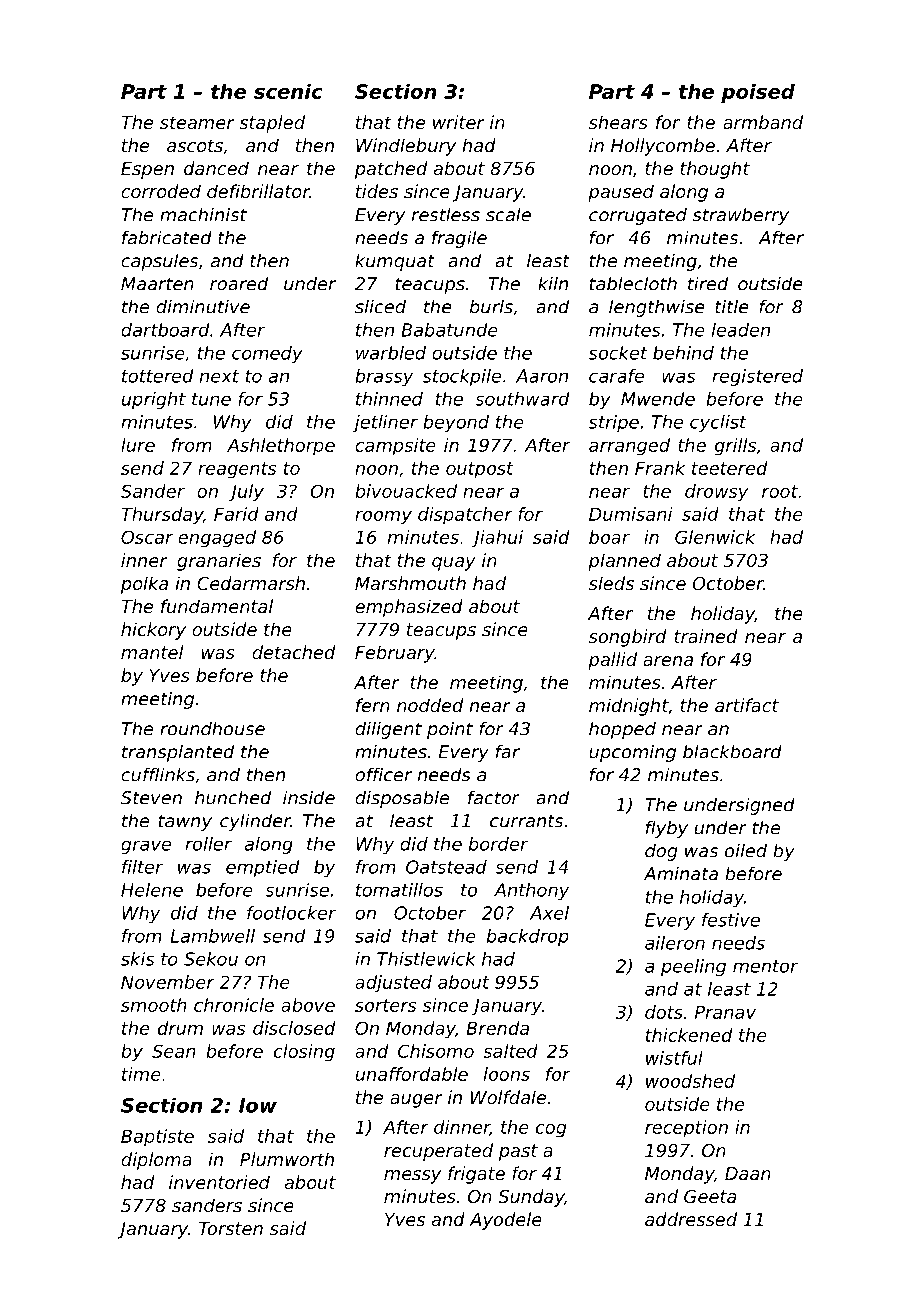 This screenshot has width=924, height=1308. I want to click on outpost, so click(480, 470).
